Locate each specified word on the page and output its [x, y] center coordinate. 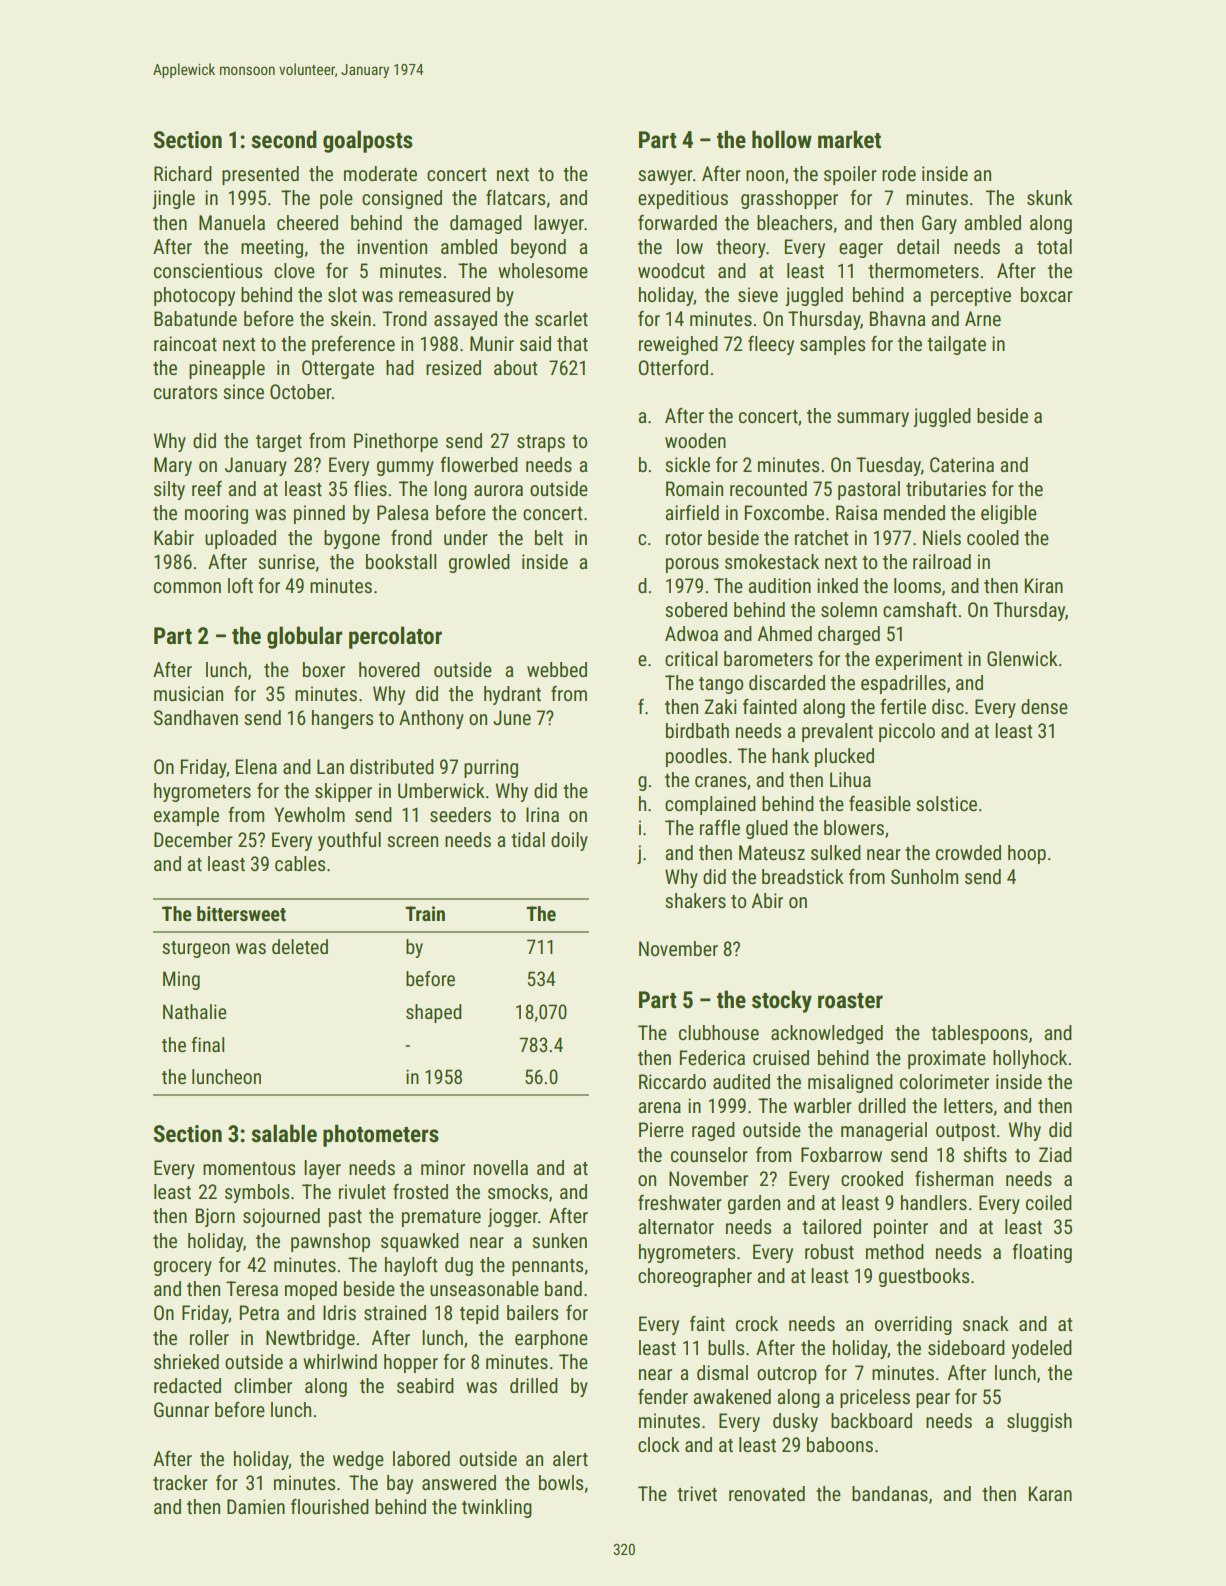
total [1054, 246]
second [284, 139]
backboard [871, 1420]
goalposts [368, 141]
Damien [256, 1506]
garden [754, 1204]
